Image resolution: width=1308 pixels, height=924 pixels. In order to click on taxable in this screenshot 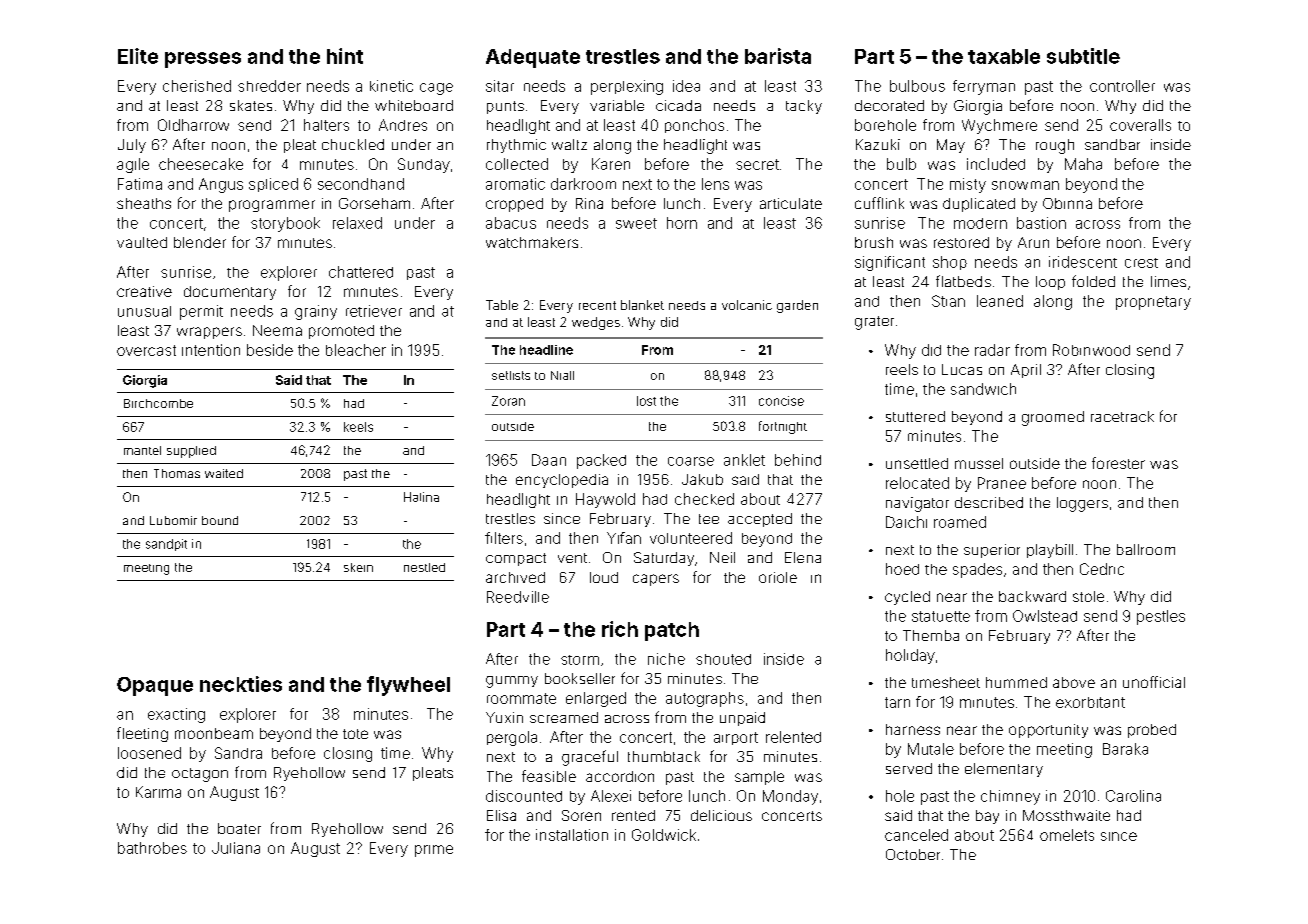, I will do `click(1004, 56)`.
